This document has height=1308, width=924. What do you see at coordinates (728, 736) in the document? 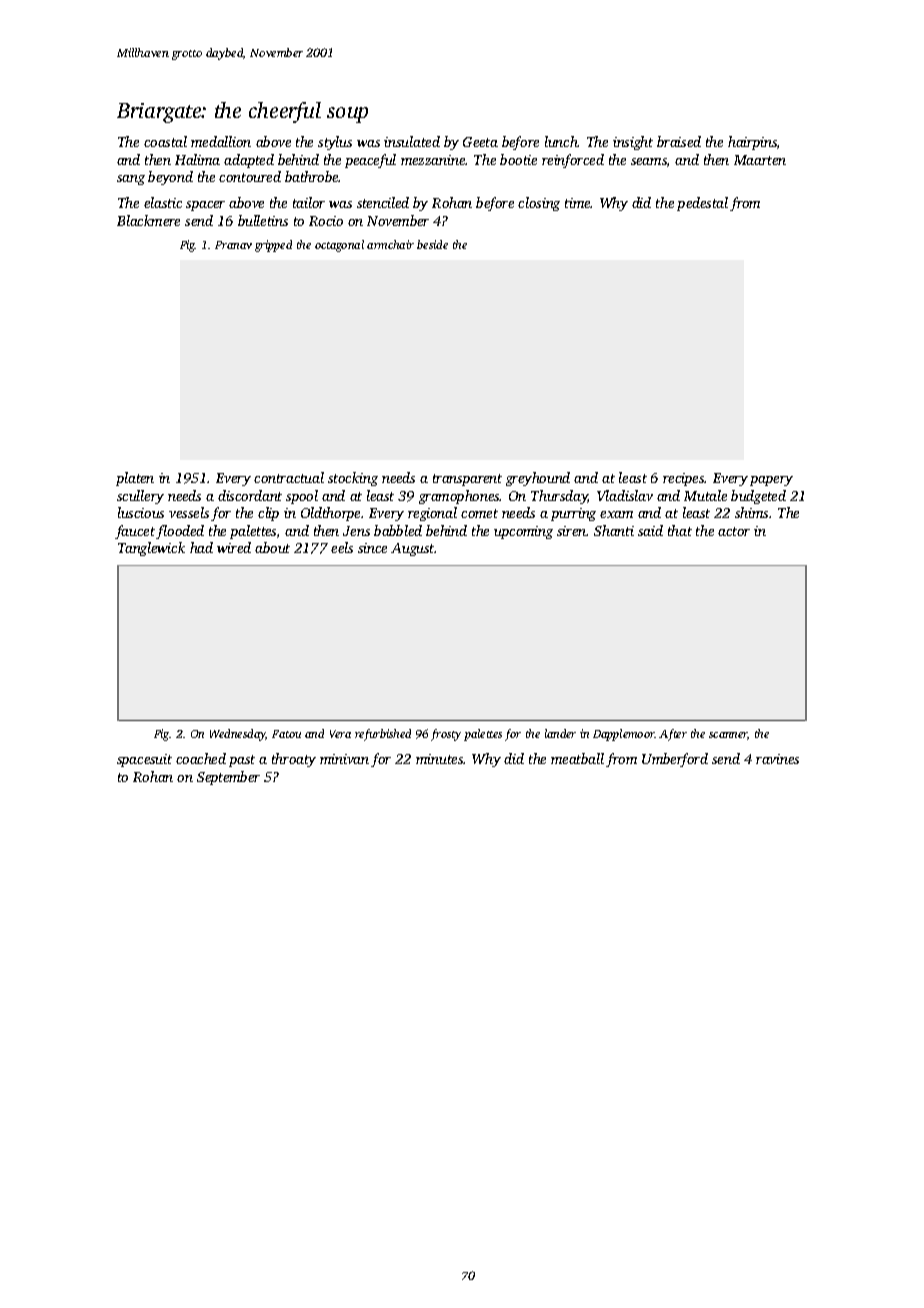
I see `scanner` at bounding box center [728, 736].
